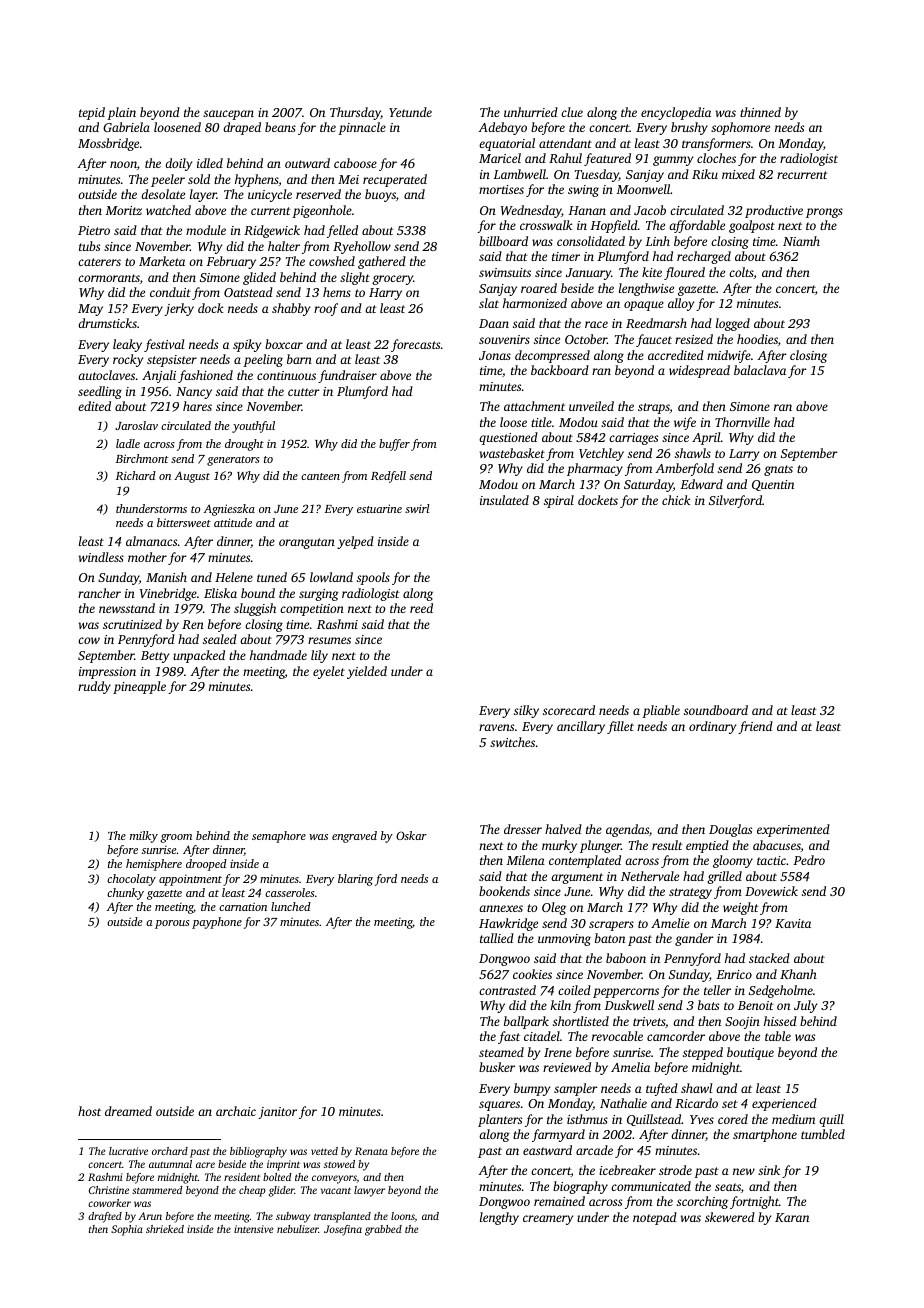 Image resolution: width=924 pixels, height=1308 pixels. Describe the element at coordinates (395, 180) in the screenshot. I see `recuperated` at that location.
